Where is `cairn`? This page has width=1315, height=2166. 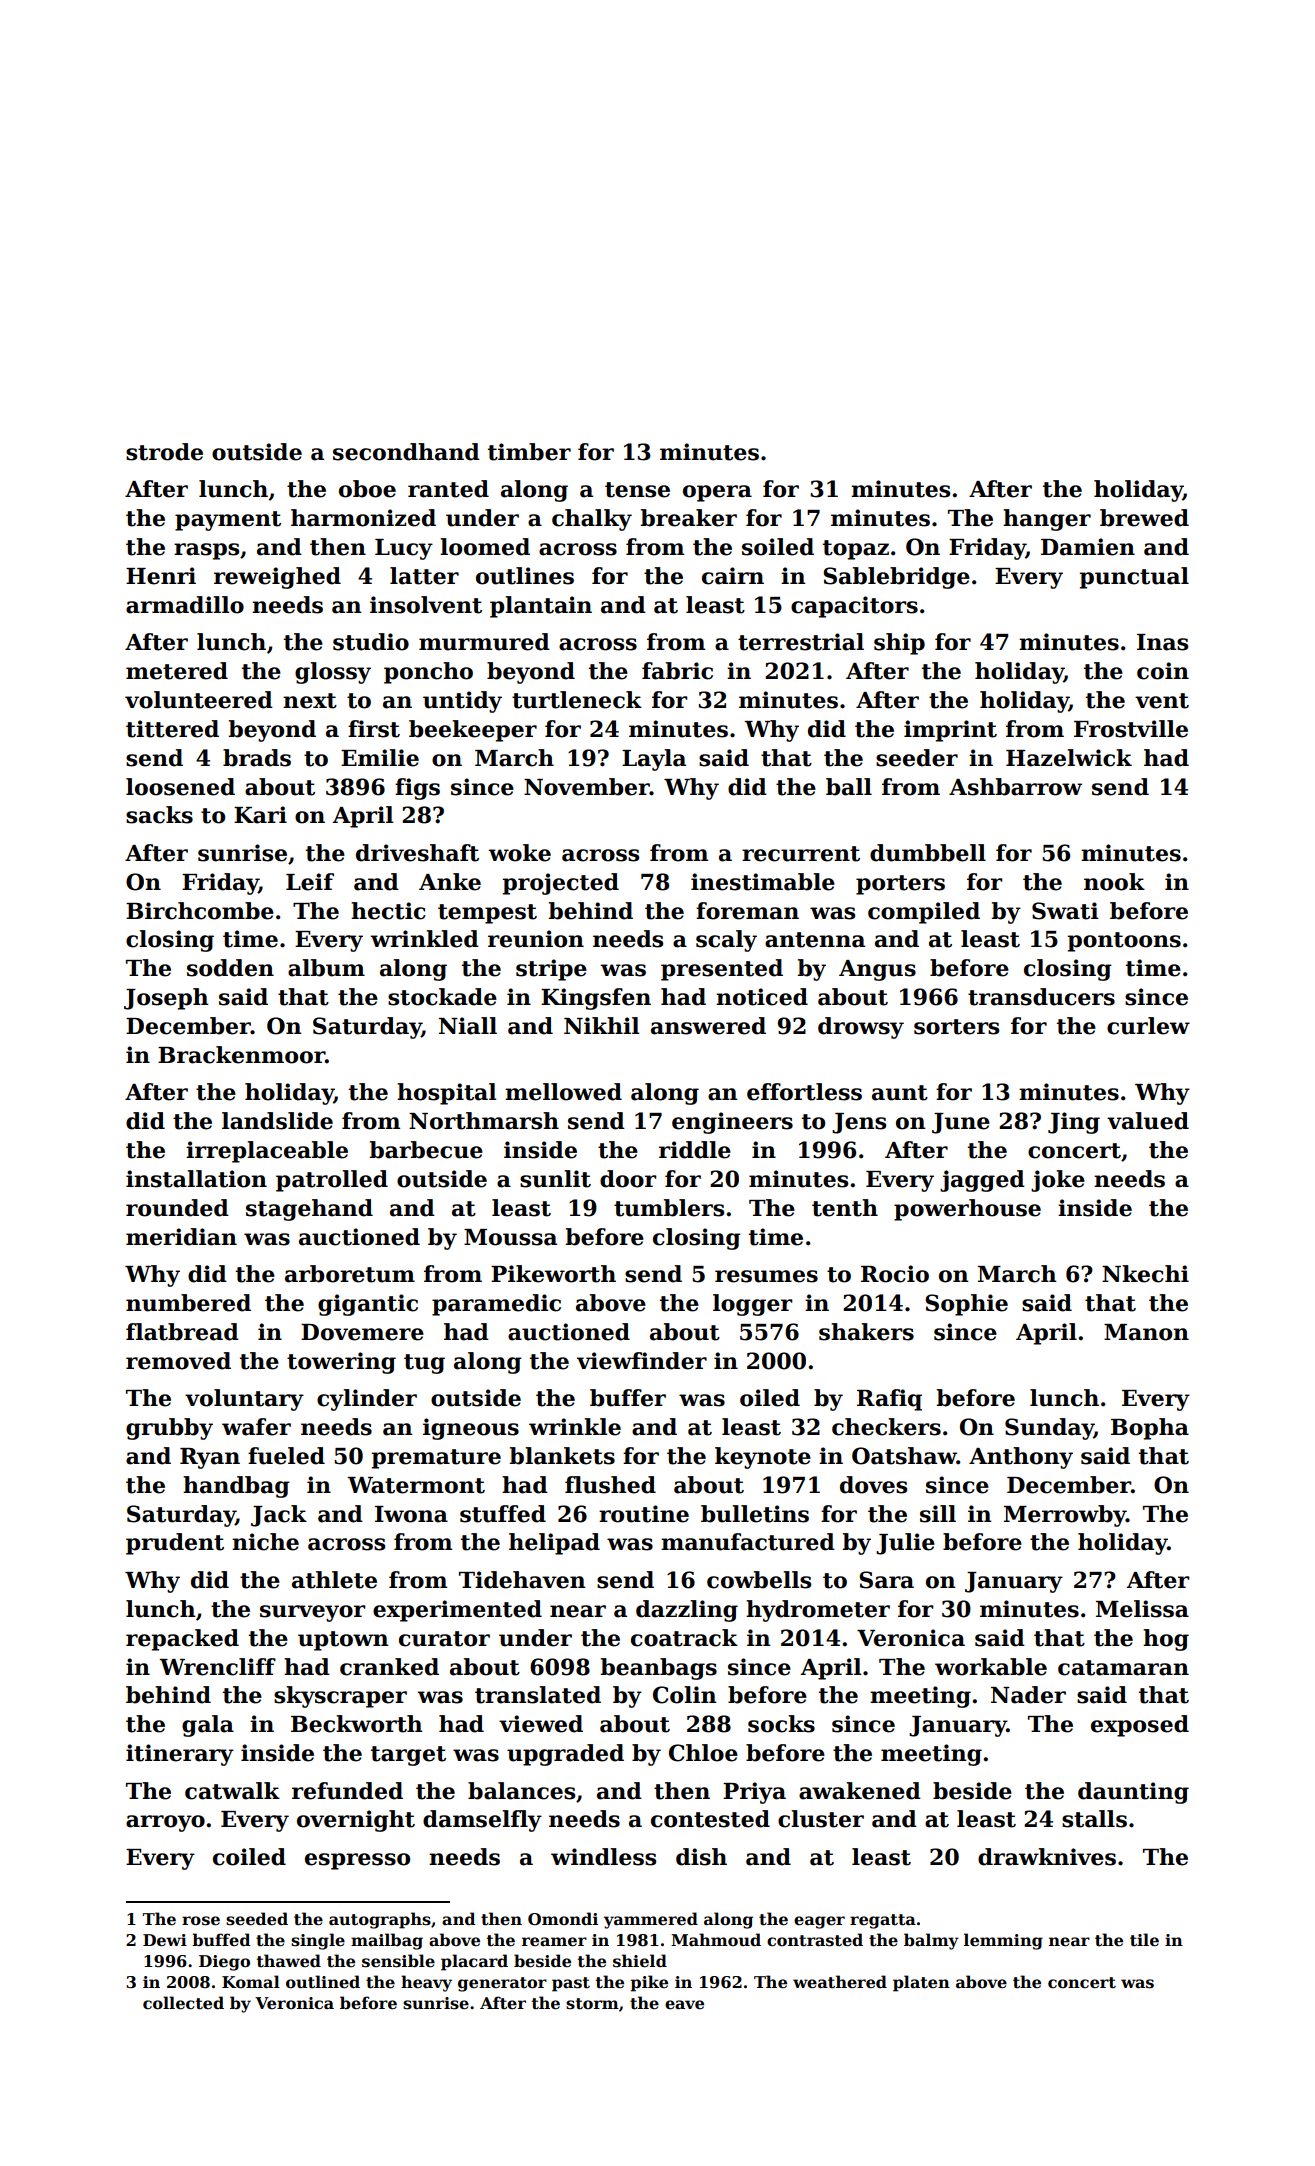 cairn is located at coordinates (733, 576).
